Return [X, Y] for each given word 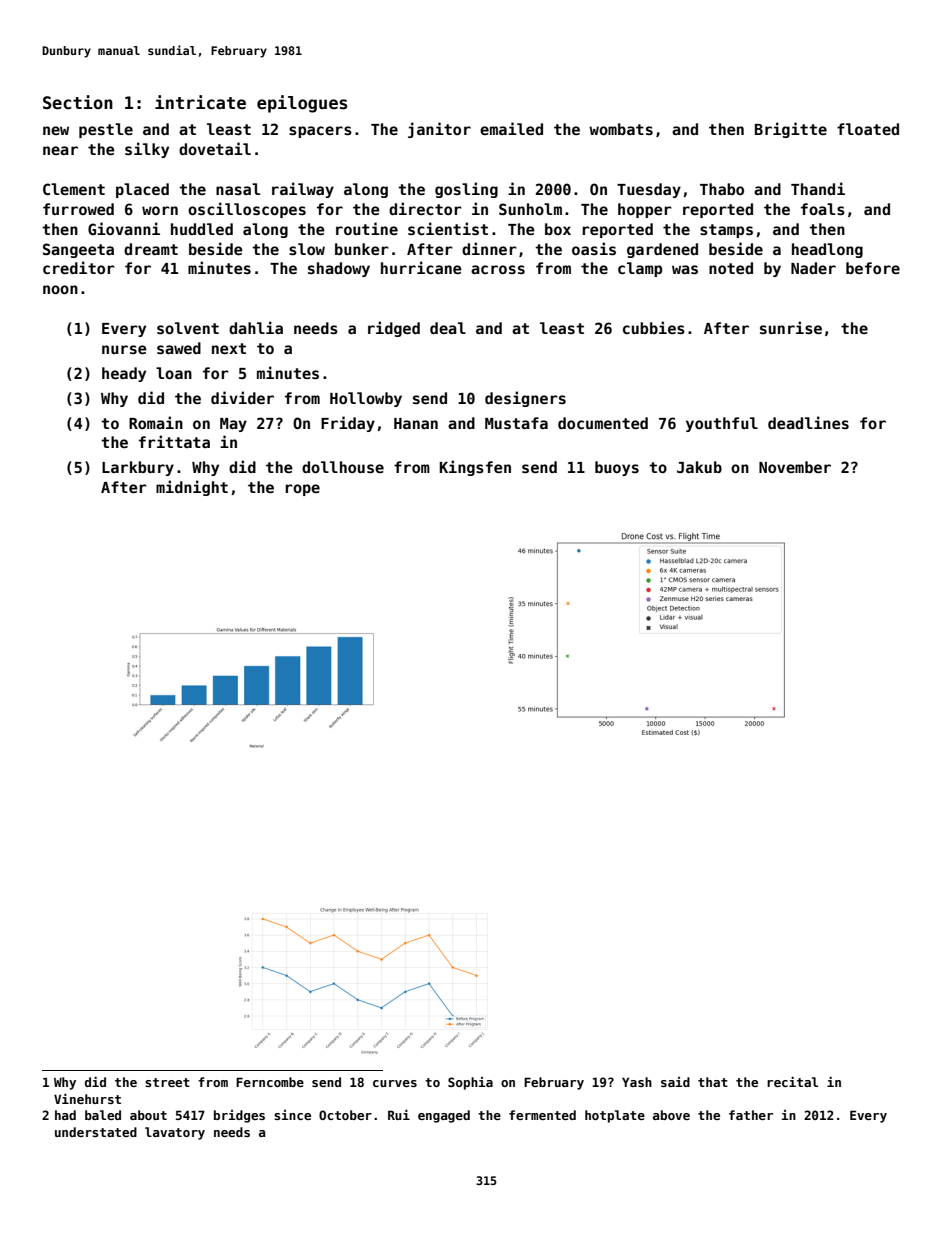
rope [302, 490]
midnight [192, 488]
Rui [399, 1114]
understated [96, 1132]
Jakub [699, 467]
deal [448, 328]
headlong [827, 250]
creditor [79, 267]
